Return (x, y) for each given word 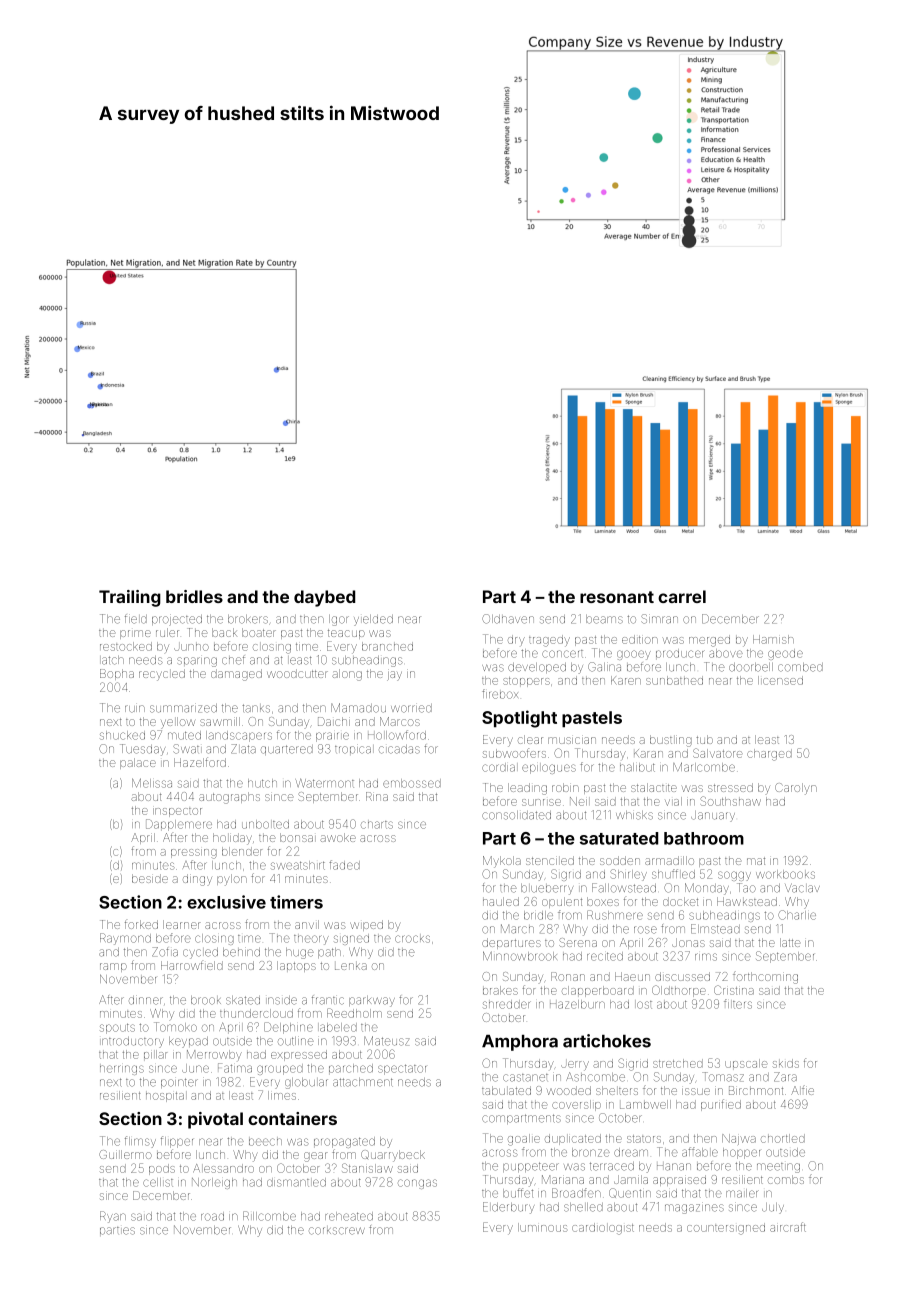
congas (417, 1184)
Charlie (797, 915)
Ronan (568, 976)
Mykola (502, 862)
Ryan (113, 1217)
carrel (682, 596)
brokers (248, 619)
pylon (232, 880)
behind (241, 952)
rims (706, 957)
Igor (339, 620)
